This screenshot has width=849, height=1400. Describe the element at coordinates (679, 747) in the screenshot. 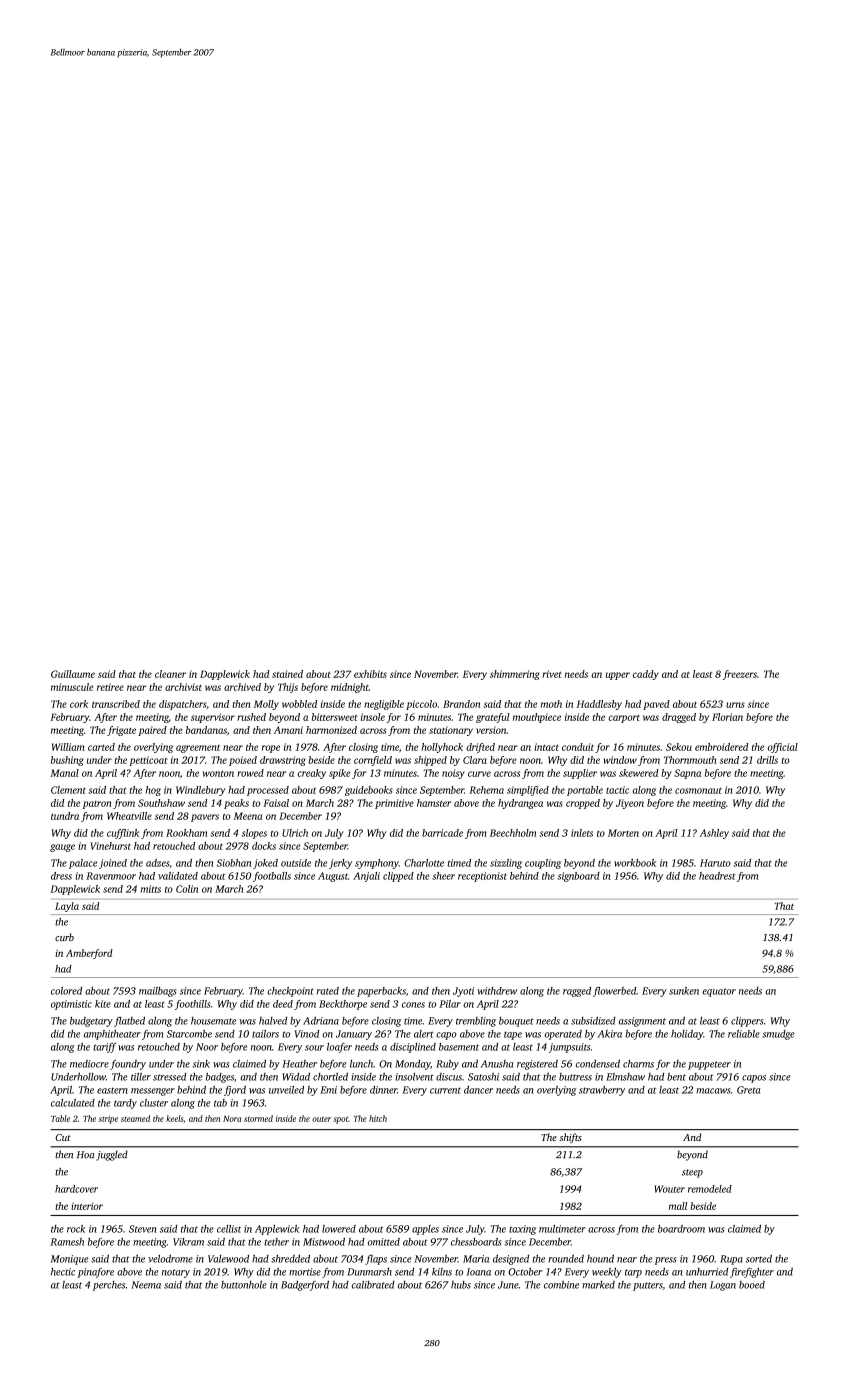

I see `Sekou` at that location.
